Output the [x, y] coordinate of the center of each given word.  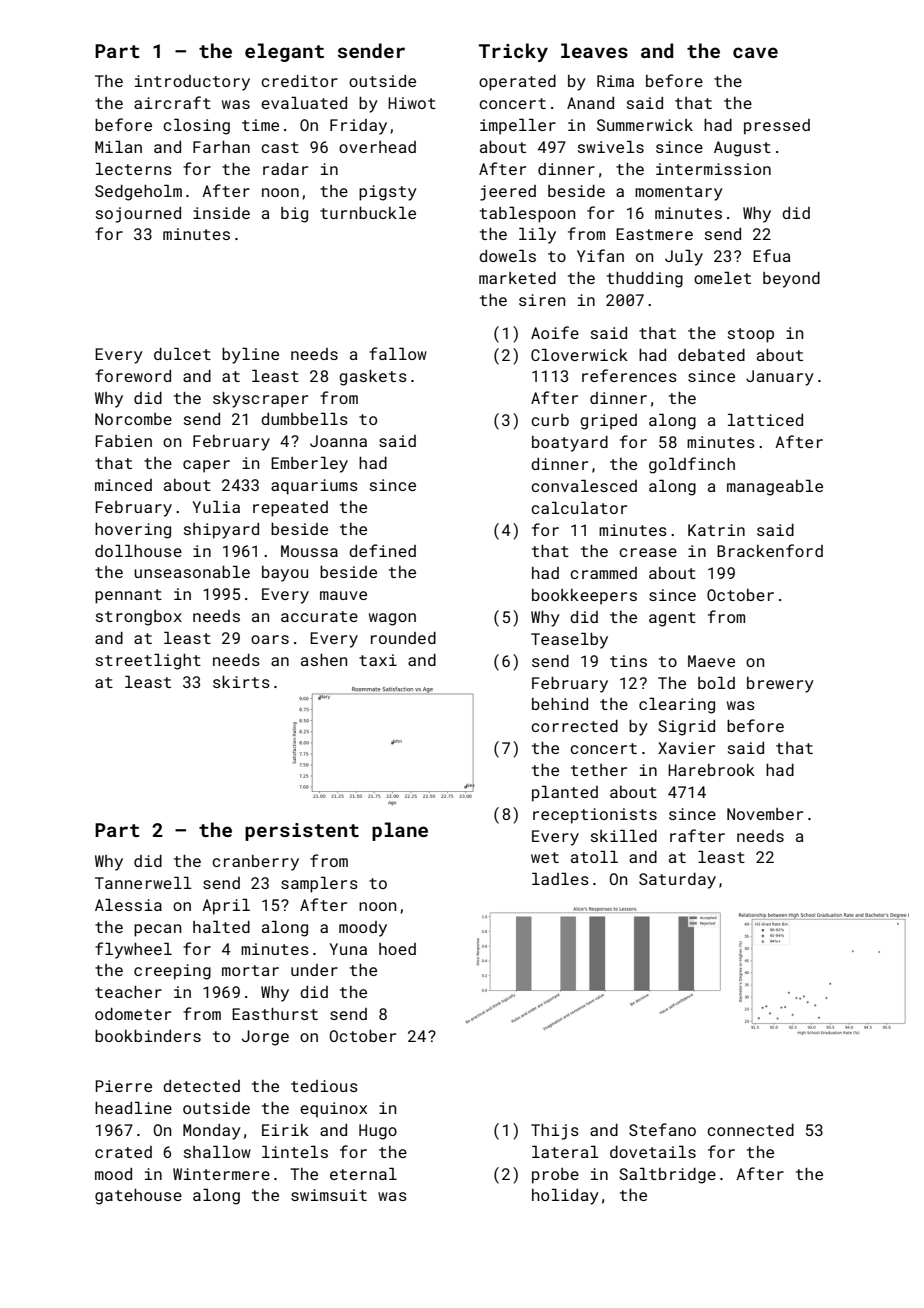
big [294, 215]
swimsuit [329, 1195]
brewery [780, 685]
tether [599, 770]
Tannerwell [143, 882]
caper [206, 466]
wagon [392, 619]
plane [400, 831]
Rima [615, 81]
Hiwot [412, 103]
